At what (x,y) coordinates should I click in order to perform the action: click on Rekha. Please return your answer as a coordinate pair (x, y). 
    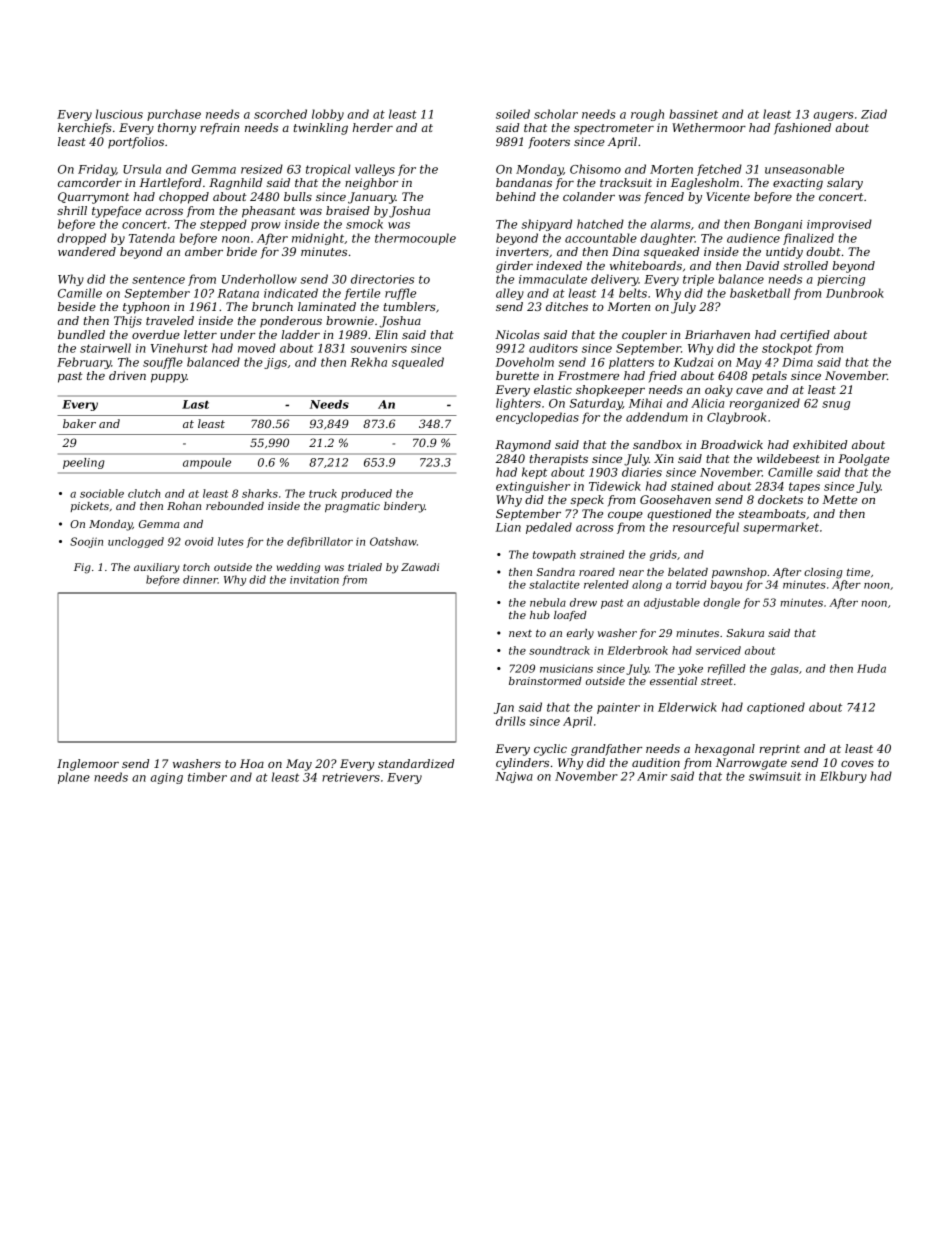
    Looking at the image, I should click on (369, 362).
